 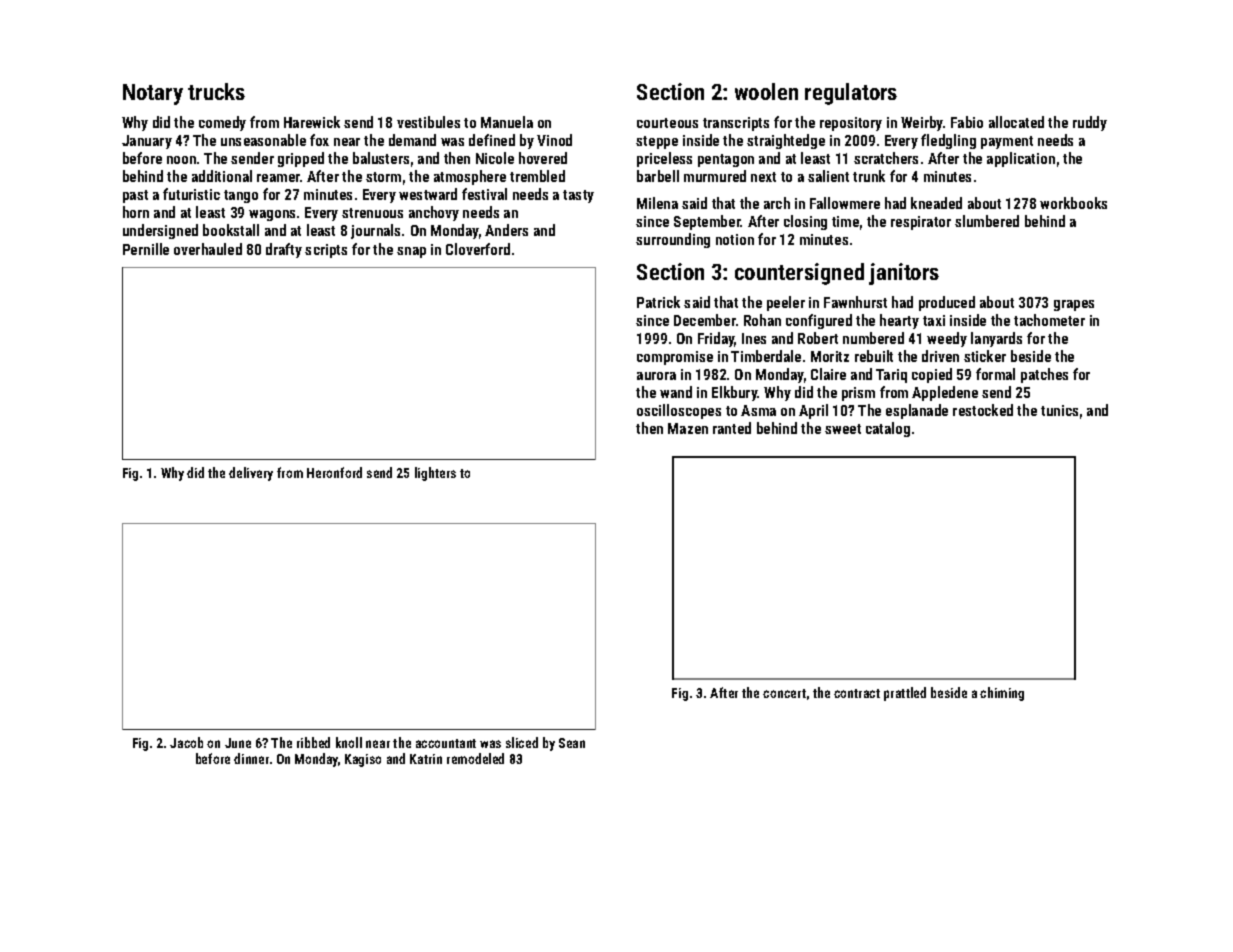 I want to click on allocated, so click(x=1016, y=122).
